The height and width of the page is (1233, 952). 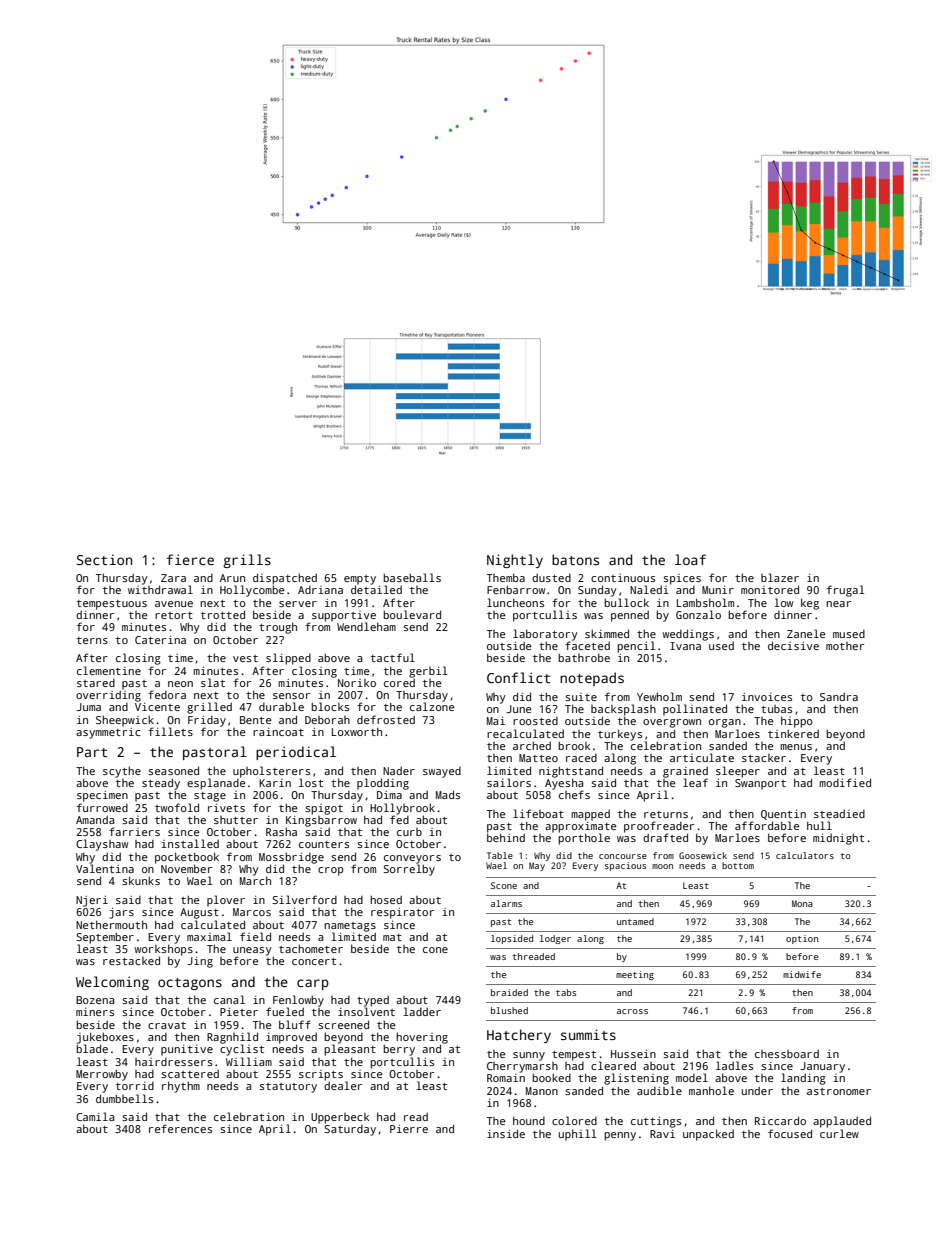 What do you see at coordinates (529, 1056) in the page?
I see `sunny` at bounding box center [529, 1056].
